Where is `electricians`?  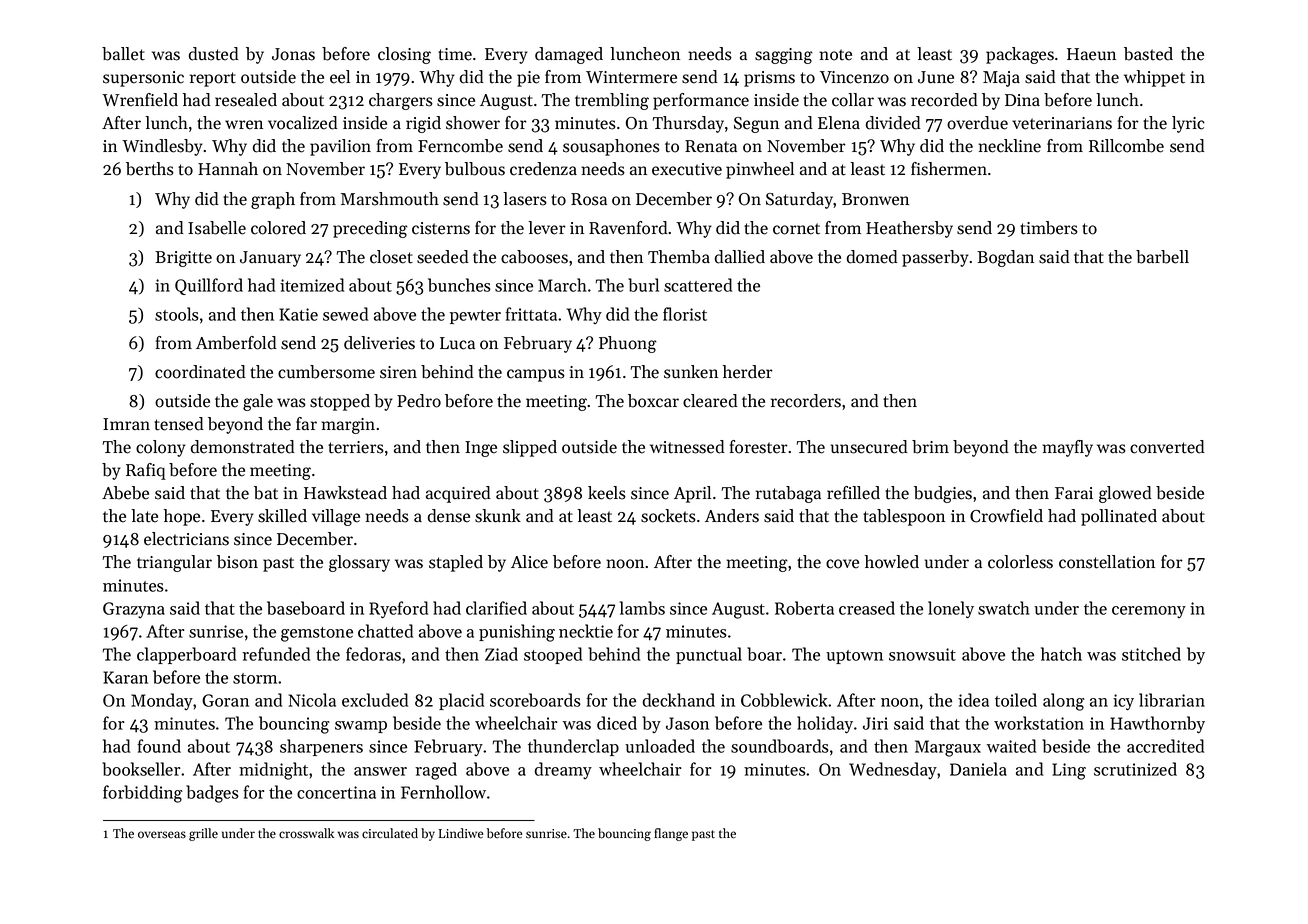 electricians is located at coordinates (186, 539).
